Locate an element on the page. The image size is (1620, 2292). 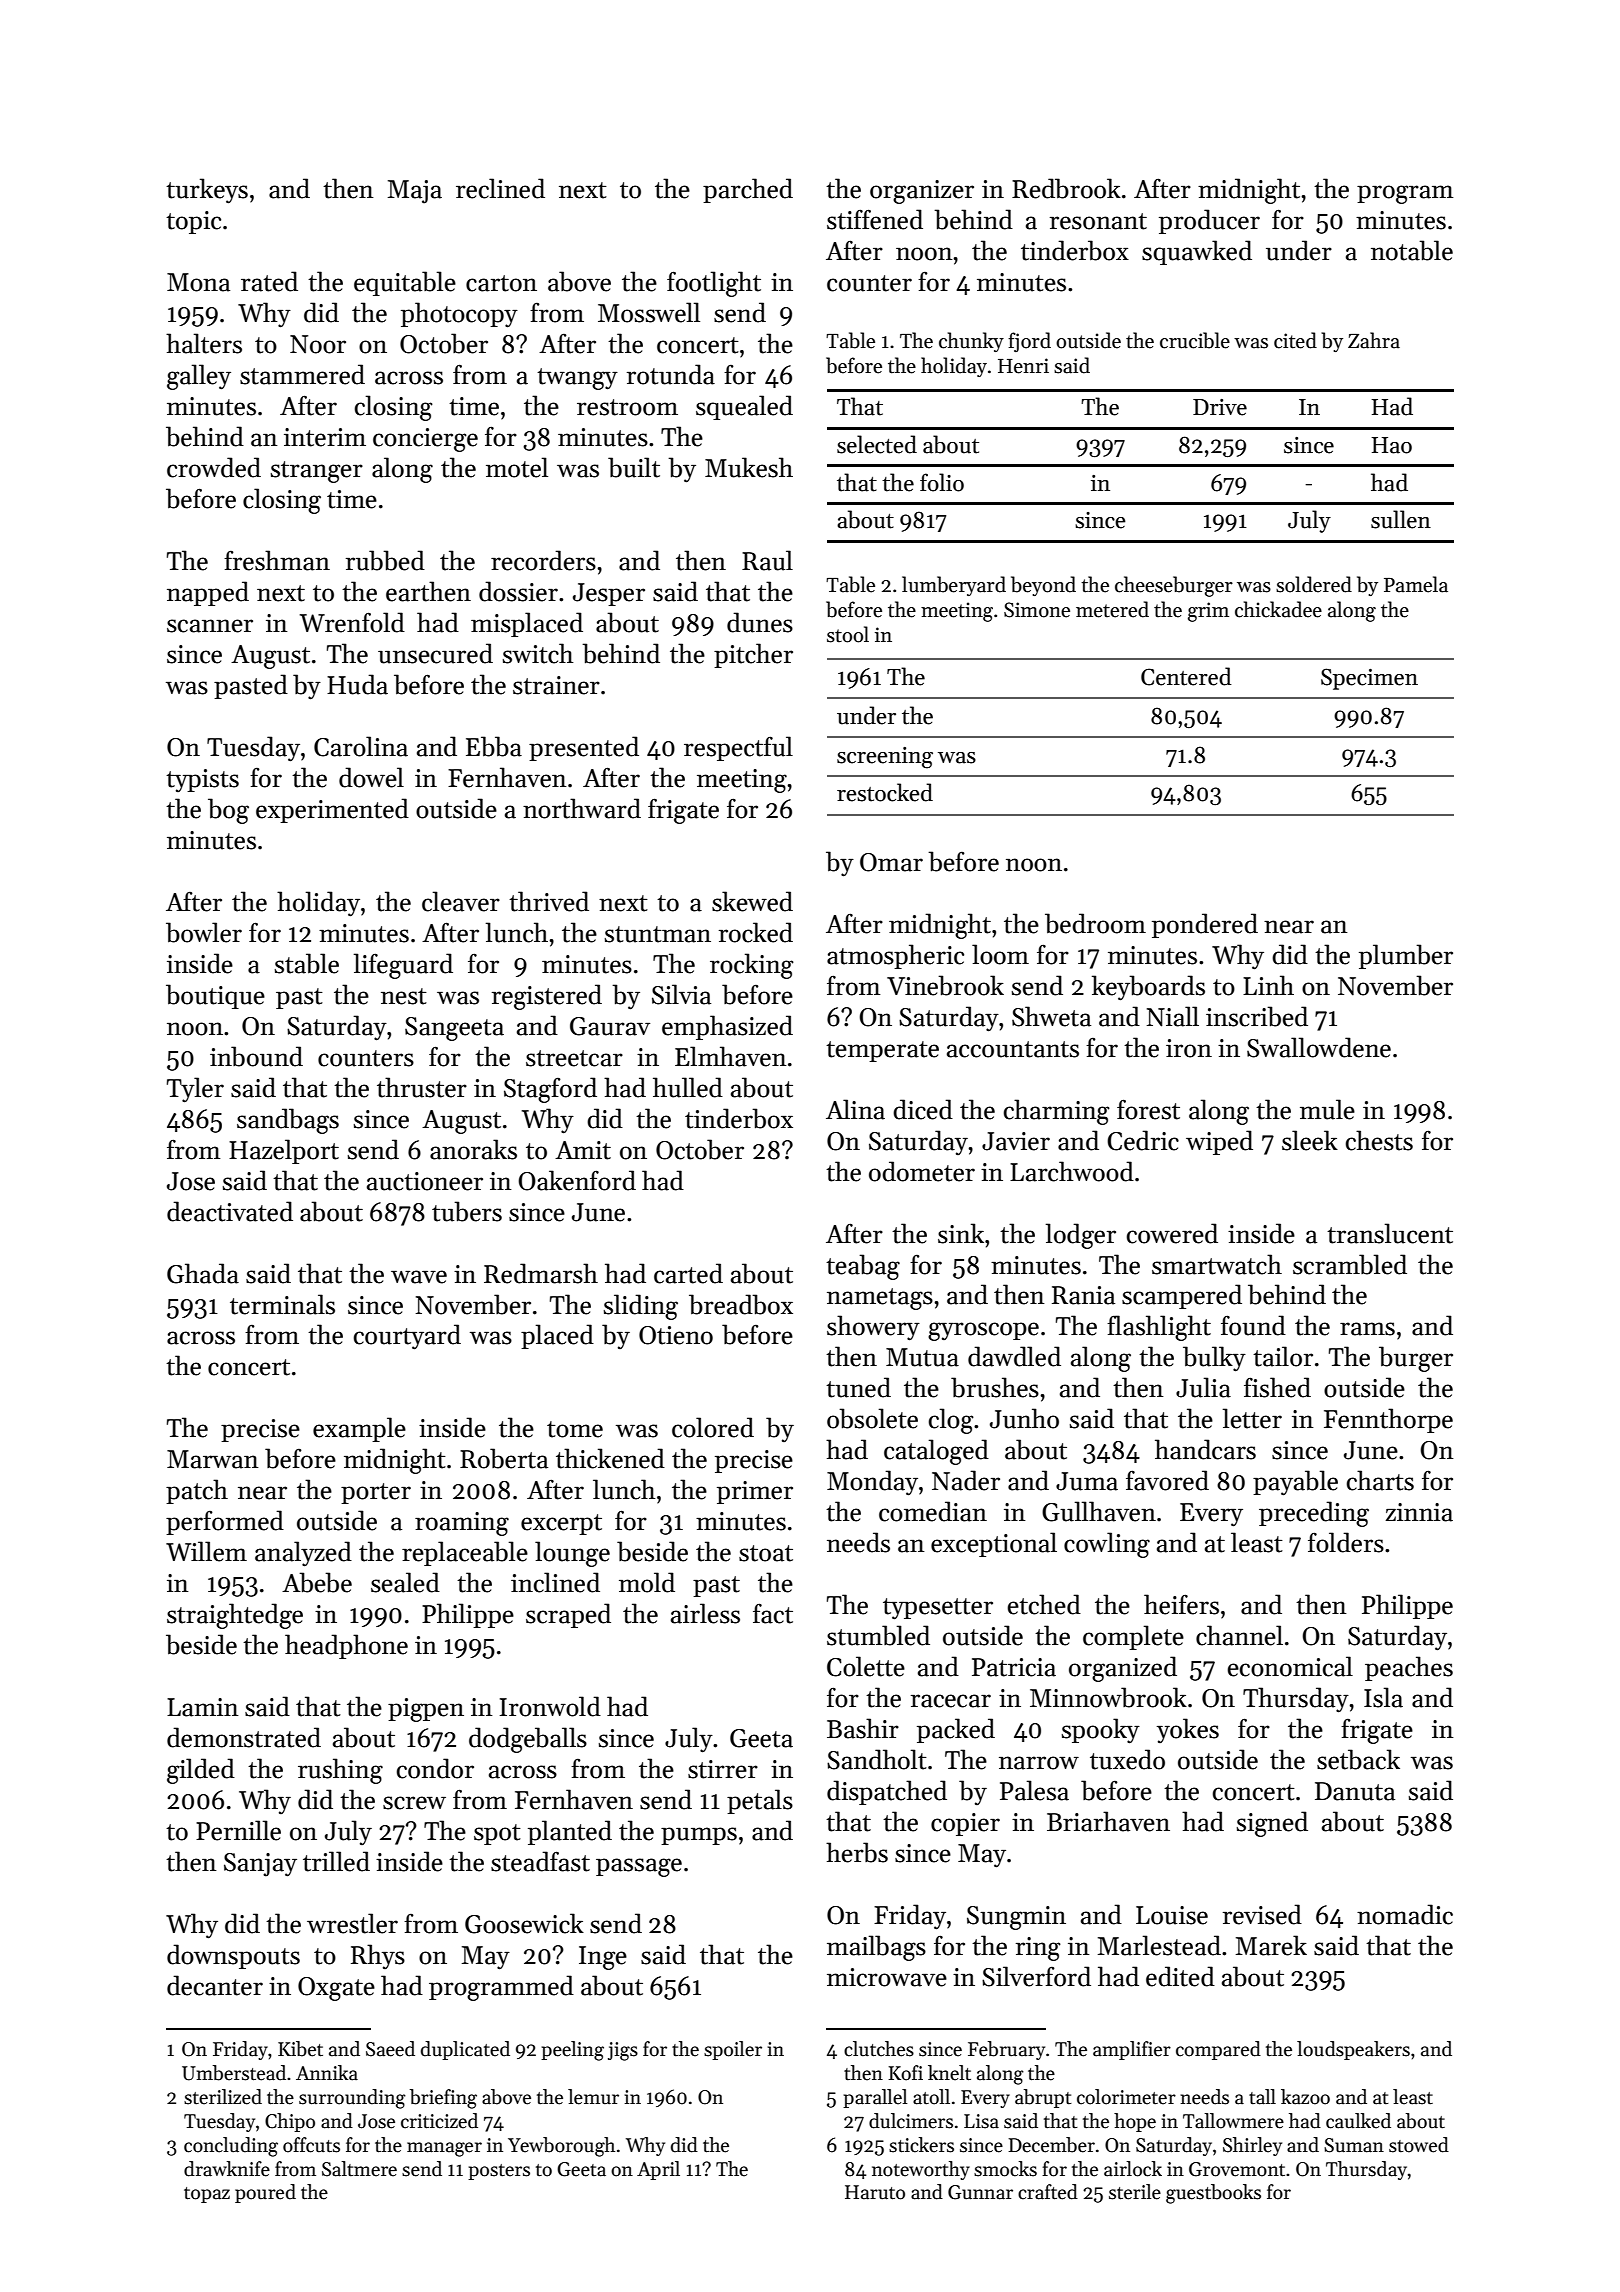
turkeys is located at coordinates (207, 191).
